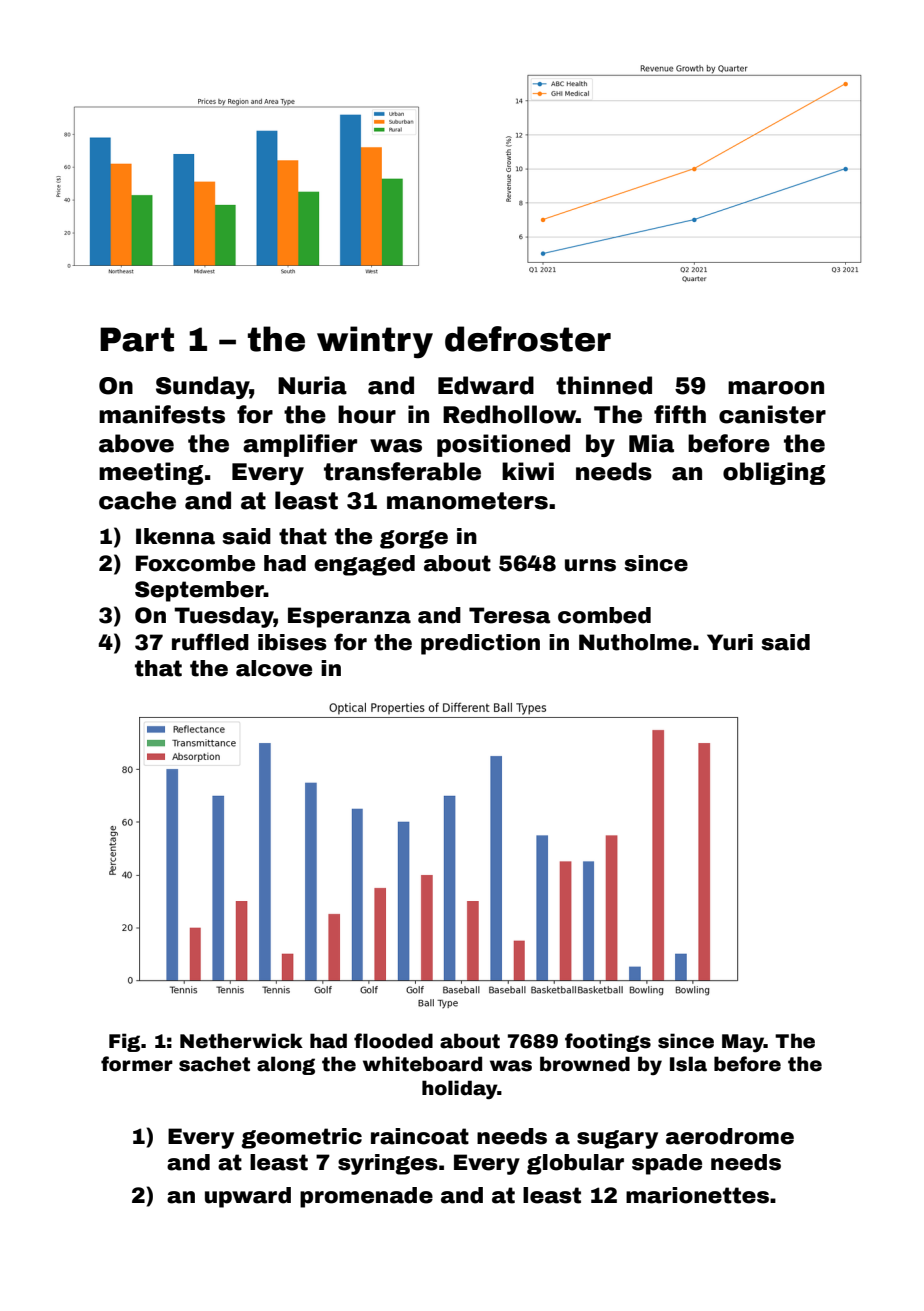 This screenshot has height=1311, width=924. What do you see at coordinates (528, 339) in the screenshot?
I see `defroster` at bounding box center [528, 339].
